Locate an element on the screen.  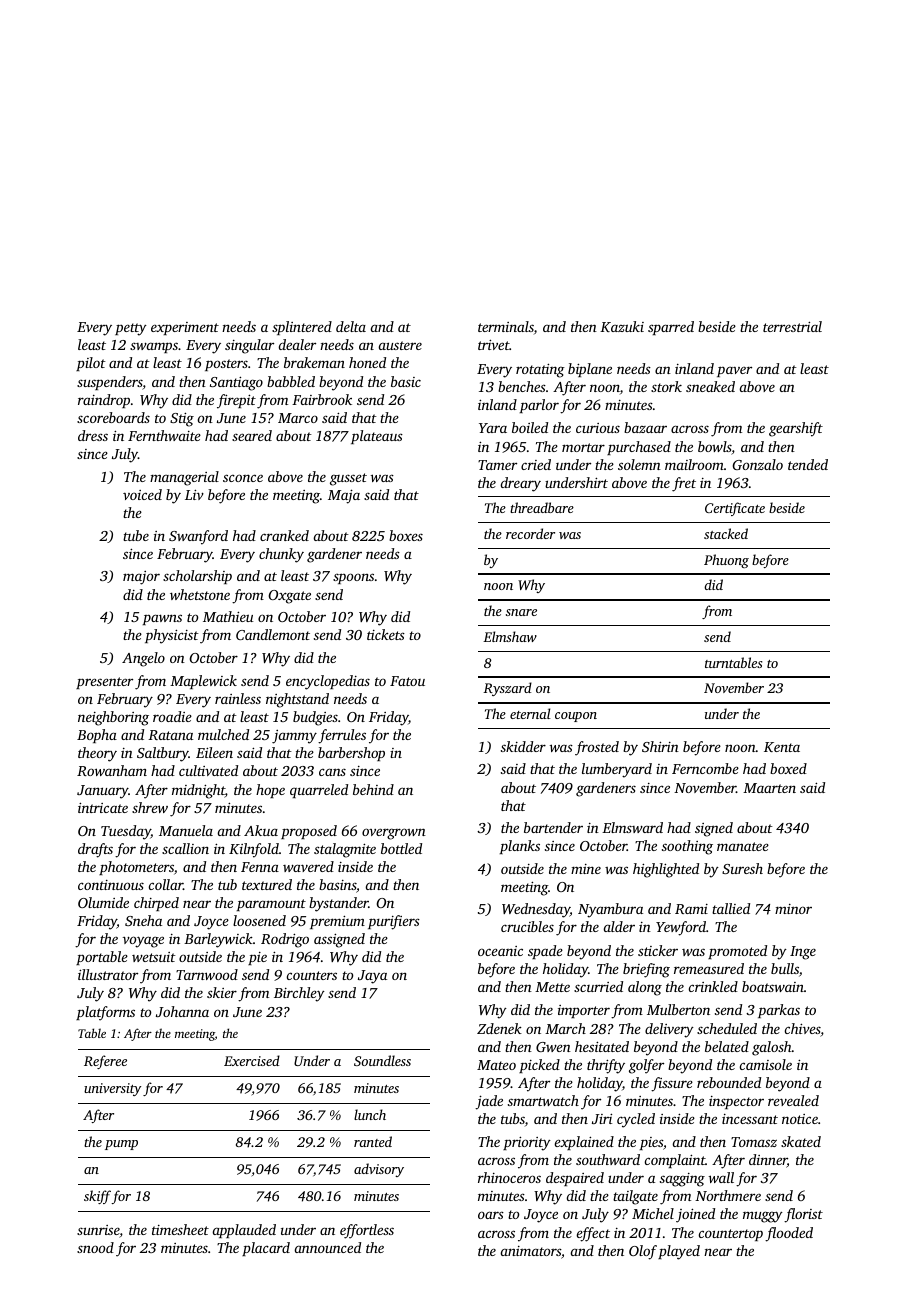
planks is located at coordinates (520, 847).
